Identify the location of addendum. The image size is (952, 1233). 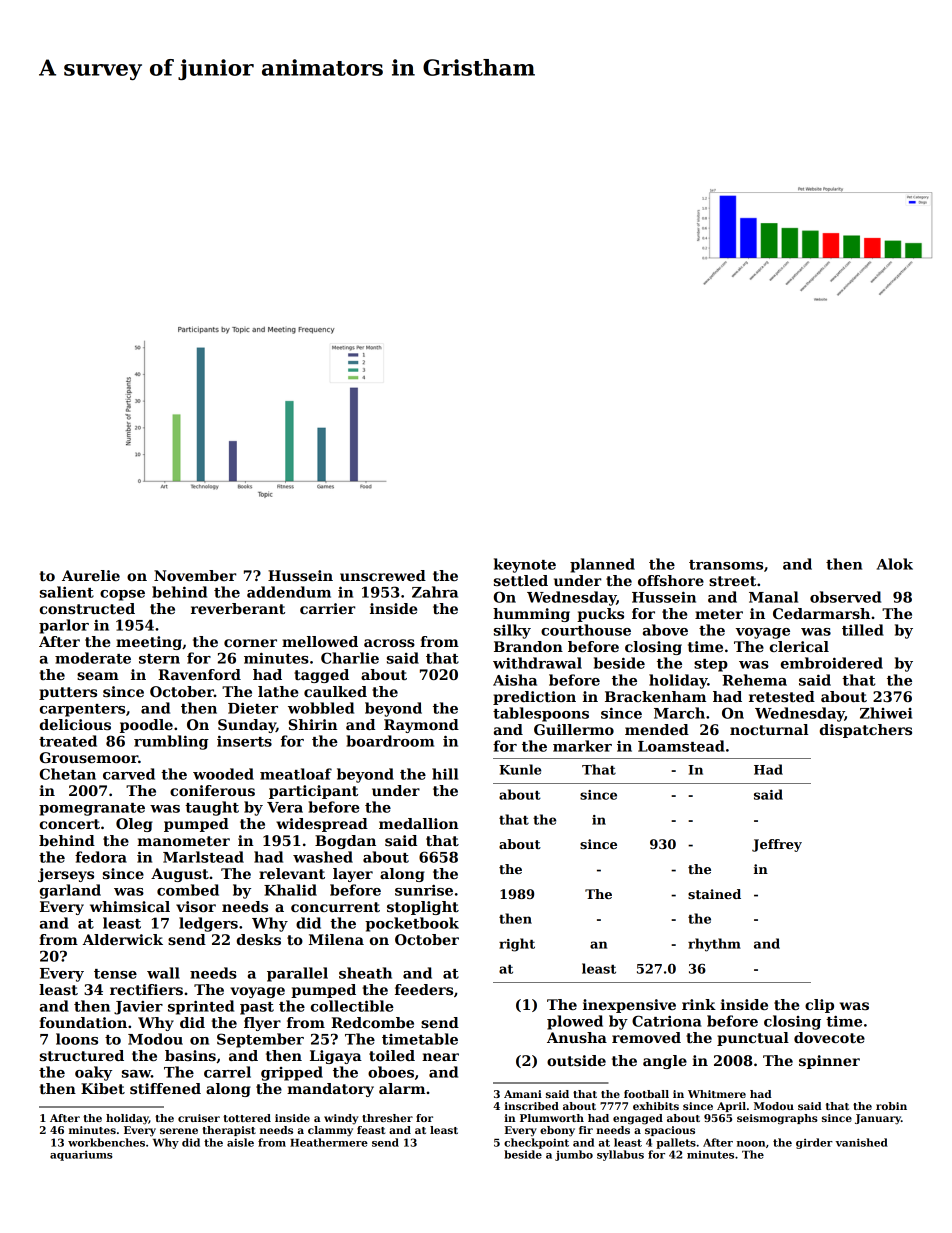
(289, 592).
